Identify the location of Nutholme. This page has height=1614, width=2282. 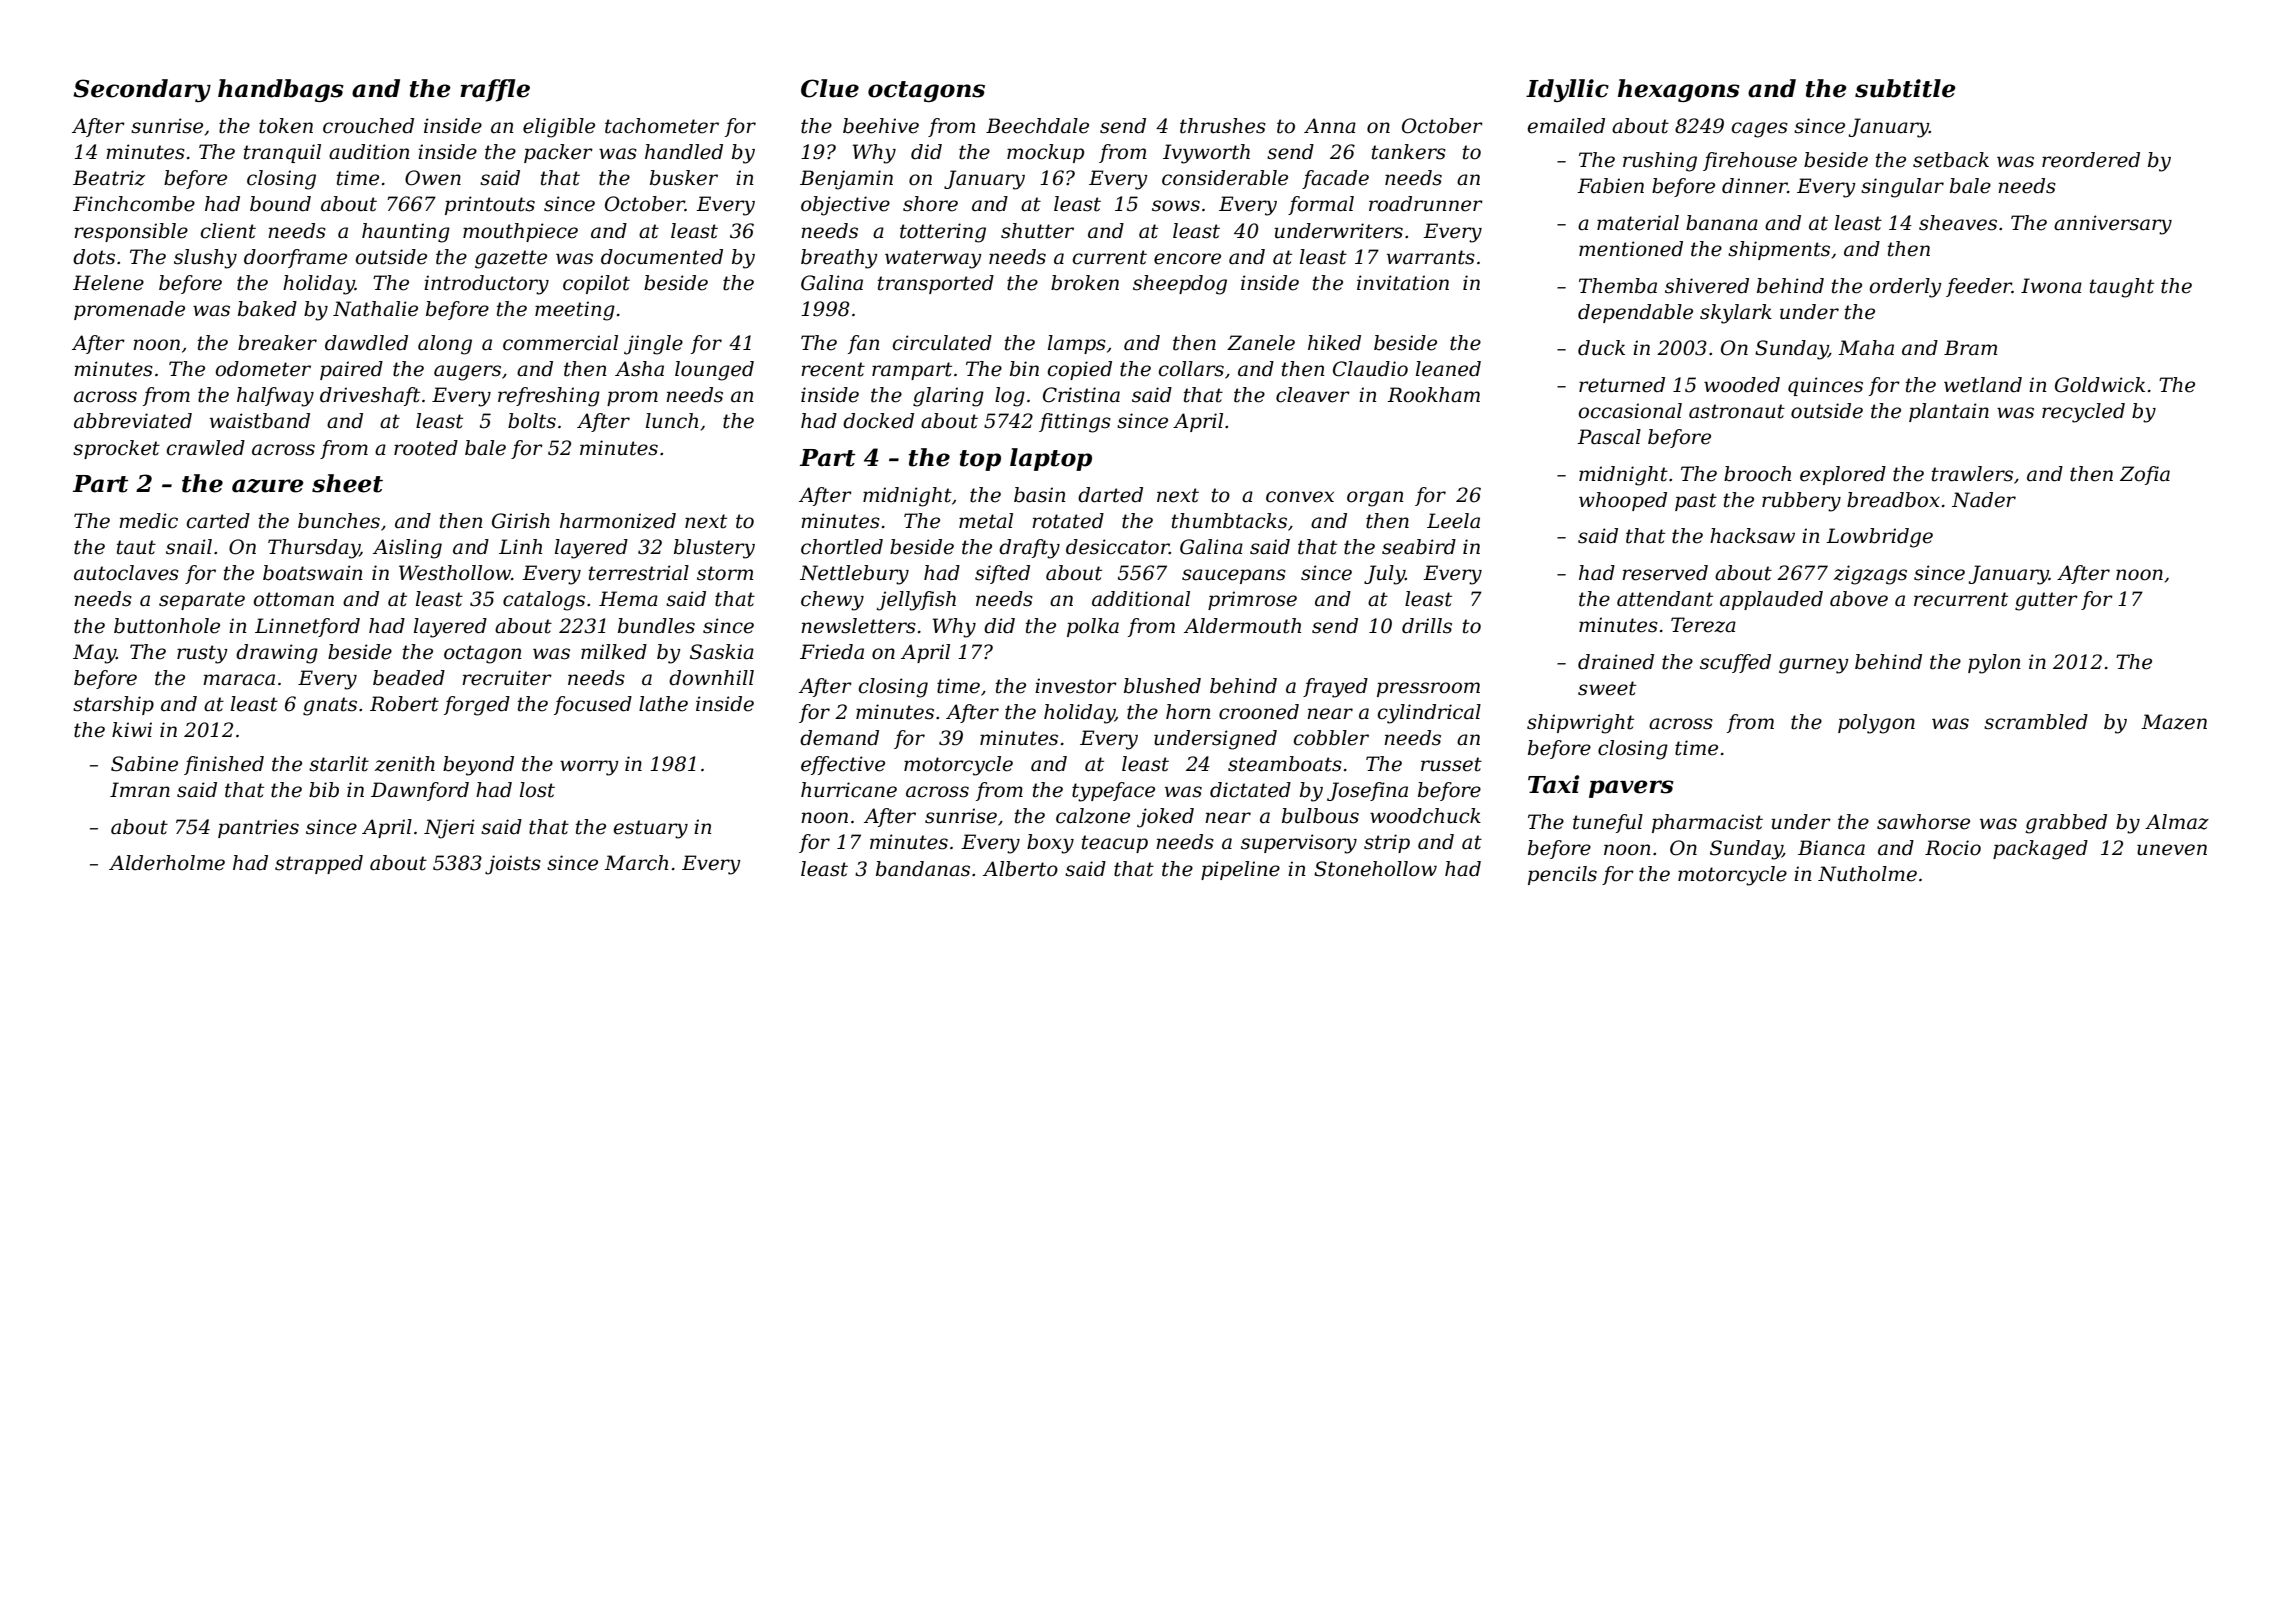
(1867, 874).
